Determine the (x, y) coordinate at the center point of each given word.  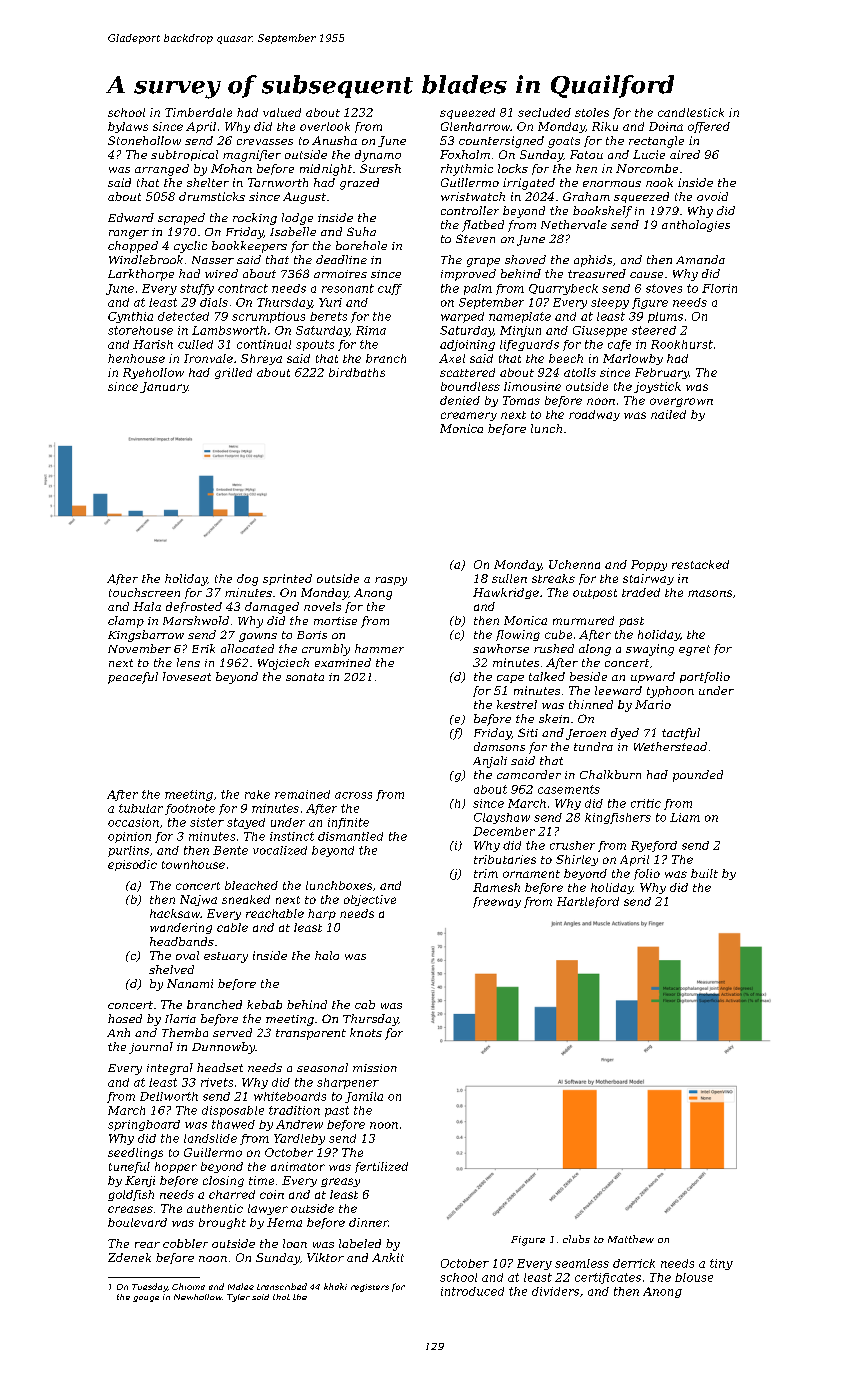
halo (327, 955)
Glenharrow (475, 126)
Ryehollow (153, 373)
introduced (472, 1291)
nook (659, 182)
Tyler (238, 1298)
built (704, 873)
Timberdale (198, 112)
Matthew (631, 1239)
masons (710, 593)
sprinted (287, 579)
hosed (125, 1018)
